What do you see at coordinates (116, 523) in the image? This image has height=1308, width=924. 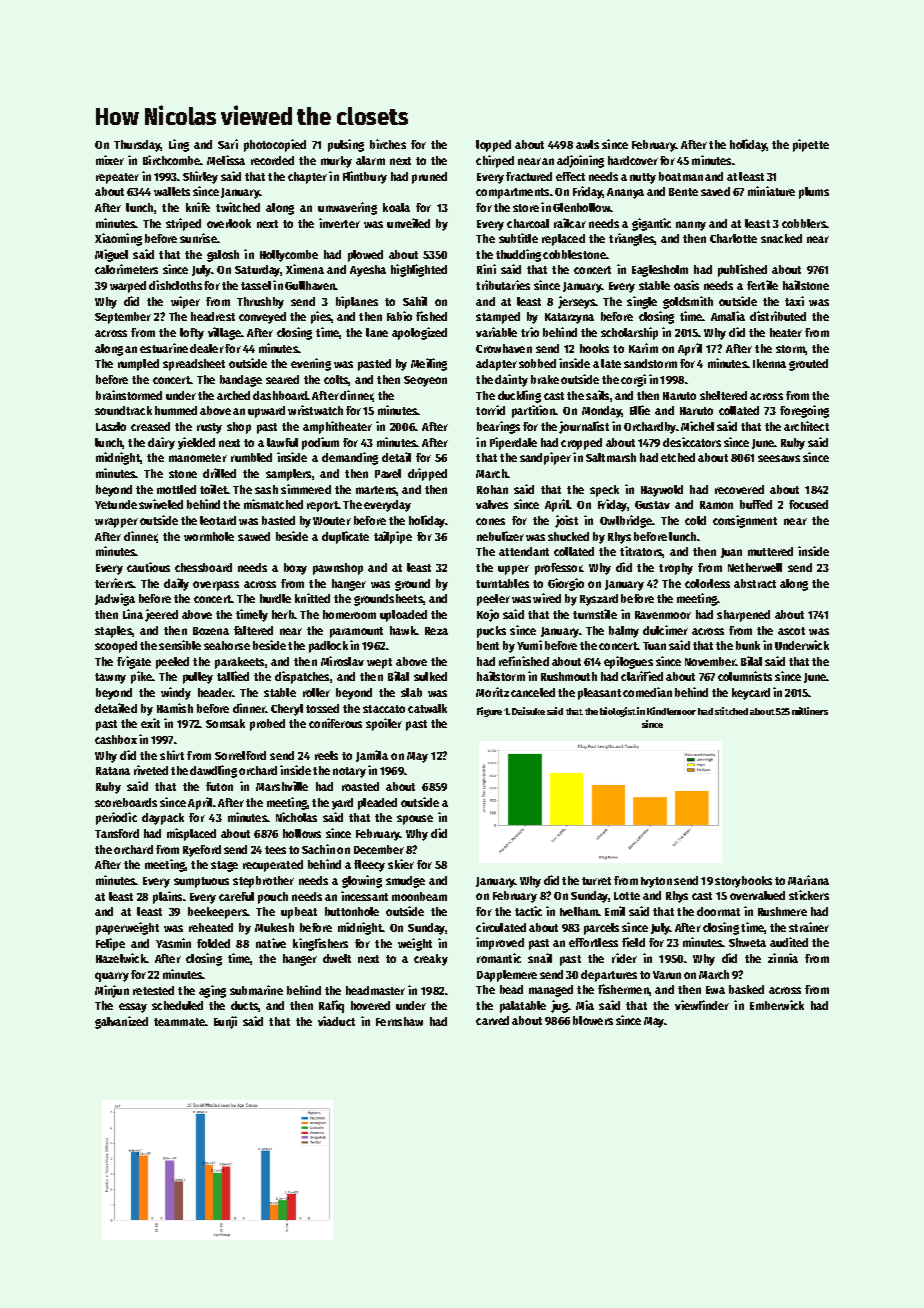 I see `wrapper` at bounding box center [116, 523].
